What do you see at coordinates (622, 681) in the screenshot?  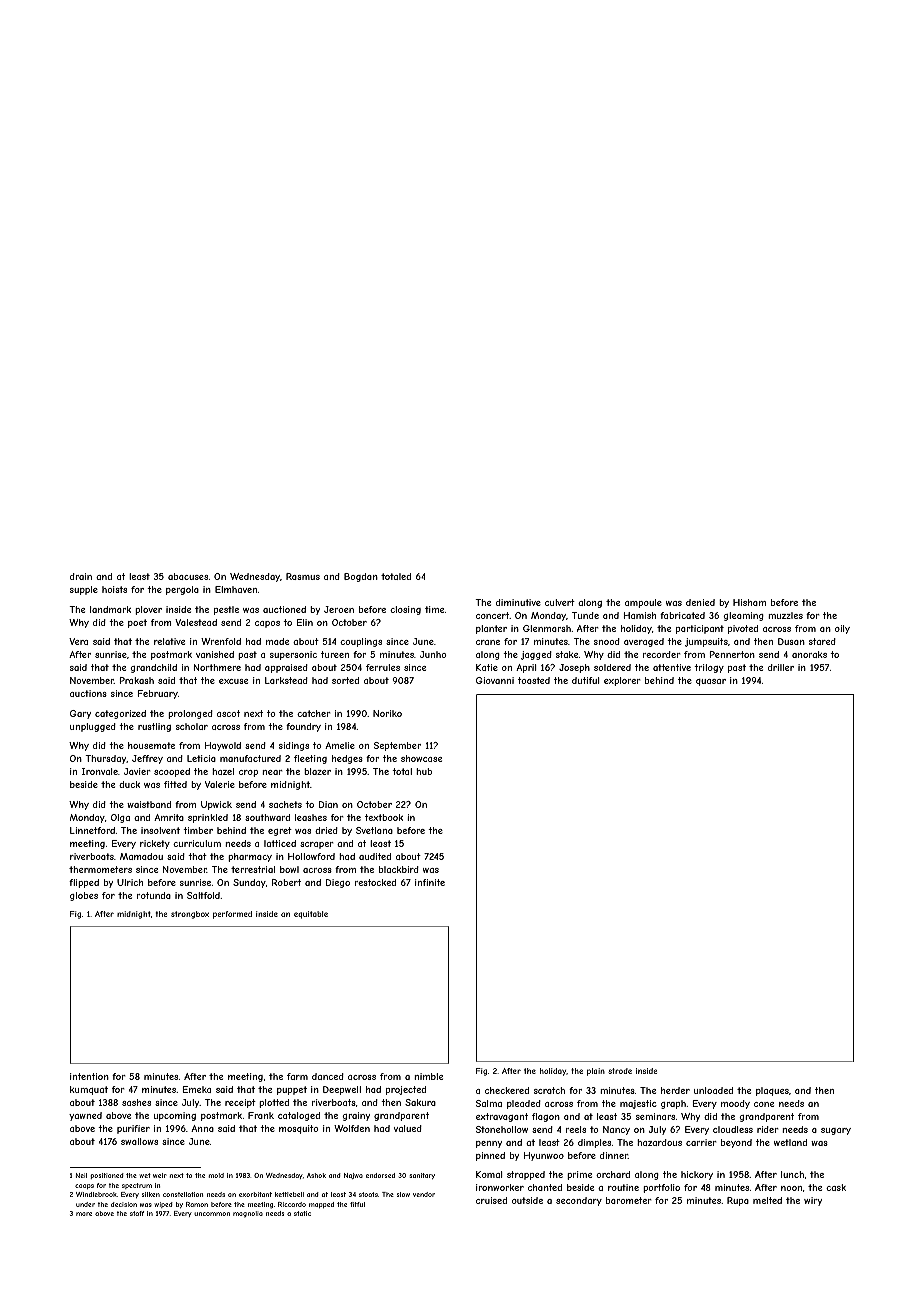 I see `explorer` at bounding box center [622, 681].
